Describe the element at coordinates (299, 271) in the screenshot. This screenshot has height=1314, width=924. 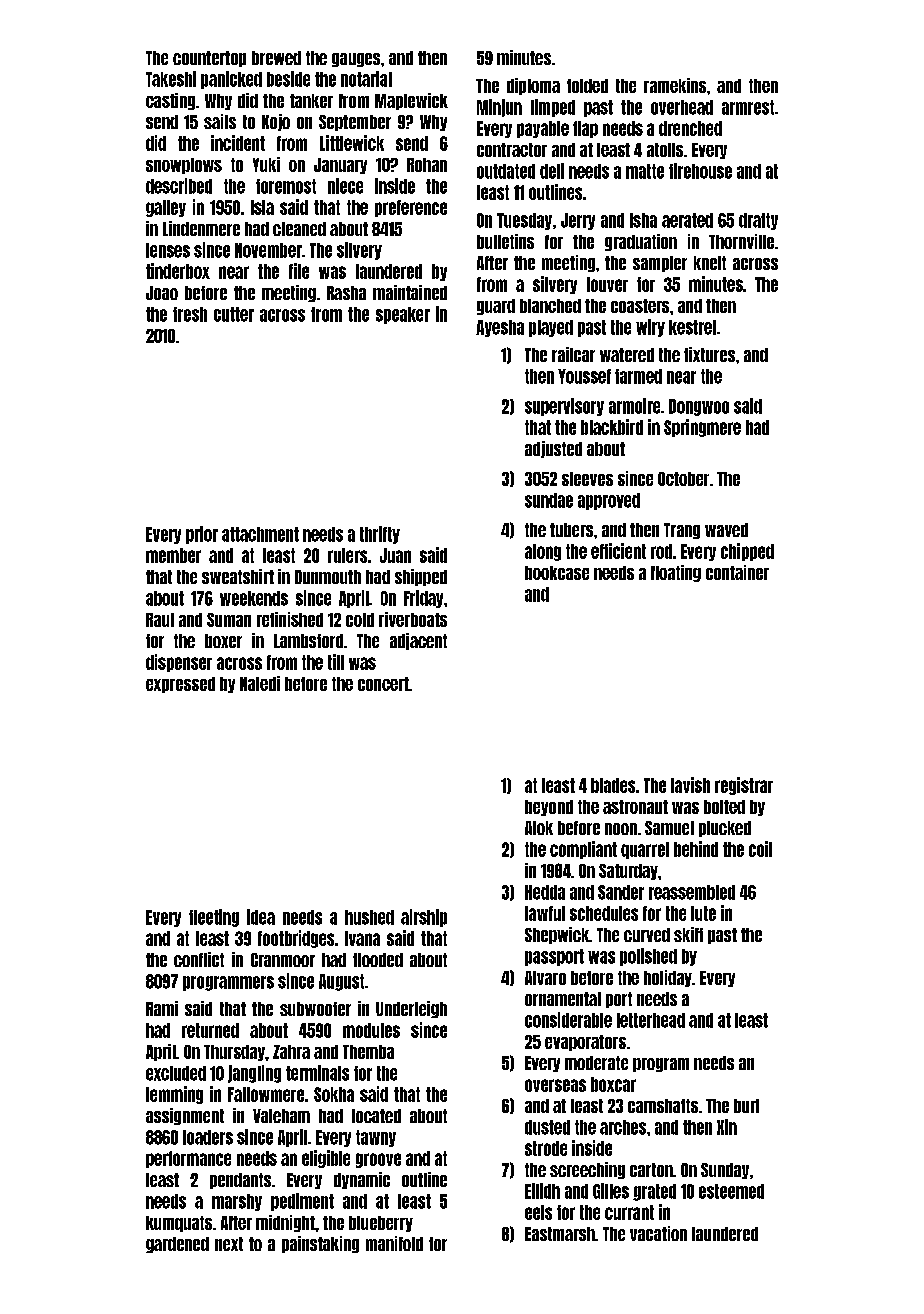
I see `file` at that location.
